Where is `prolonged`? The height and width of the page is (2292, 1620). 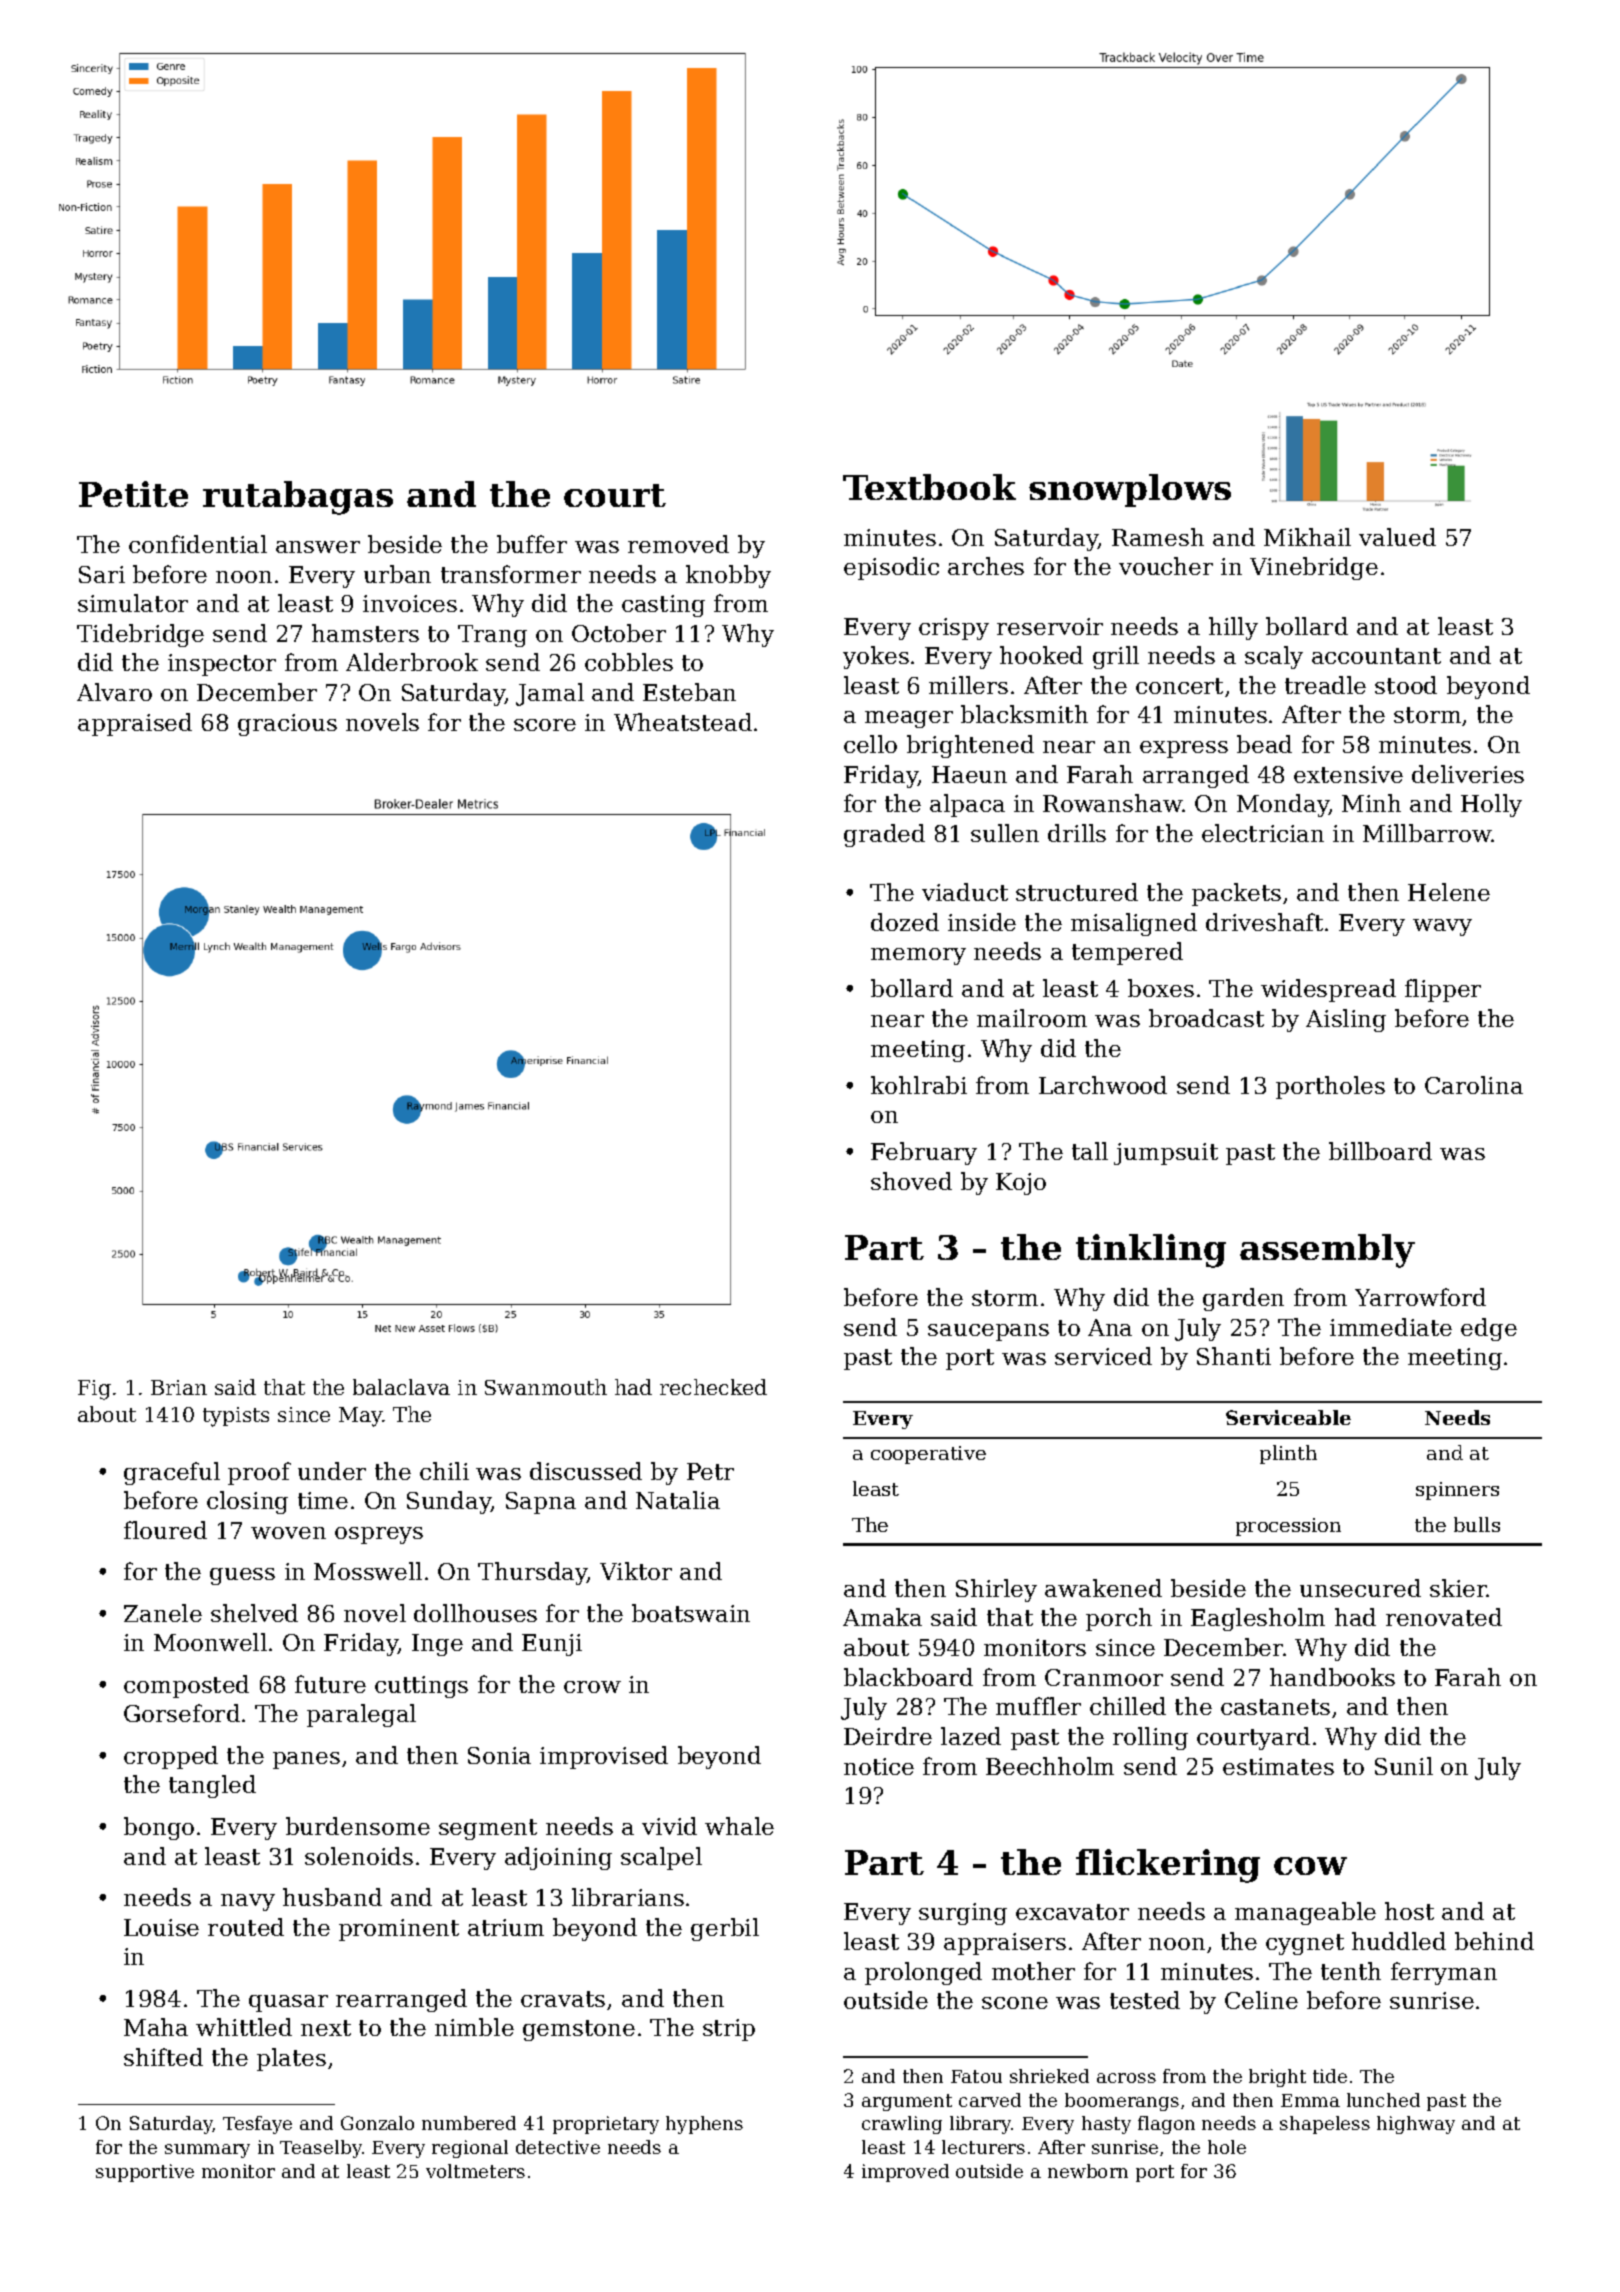 prolonged is located at coordinates (923, 1973).
